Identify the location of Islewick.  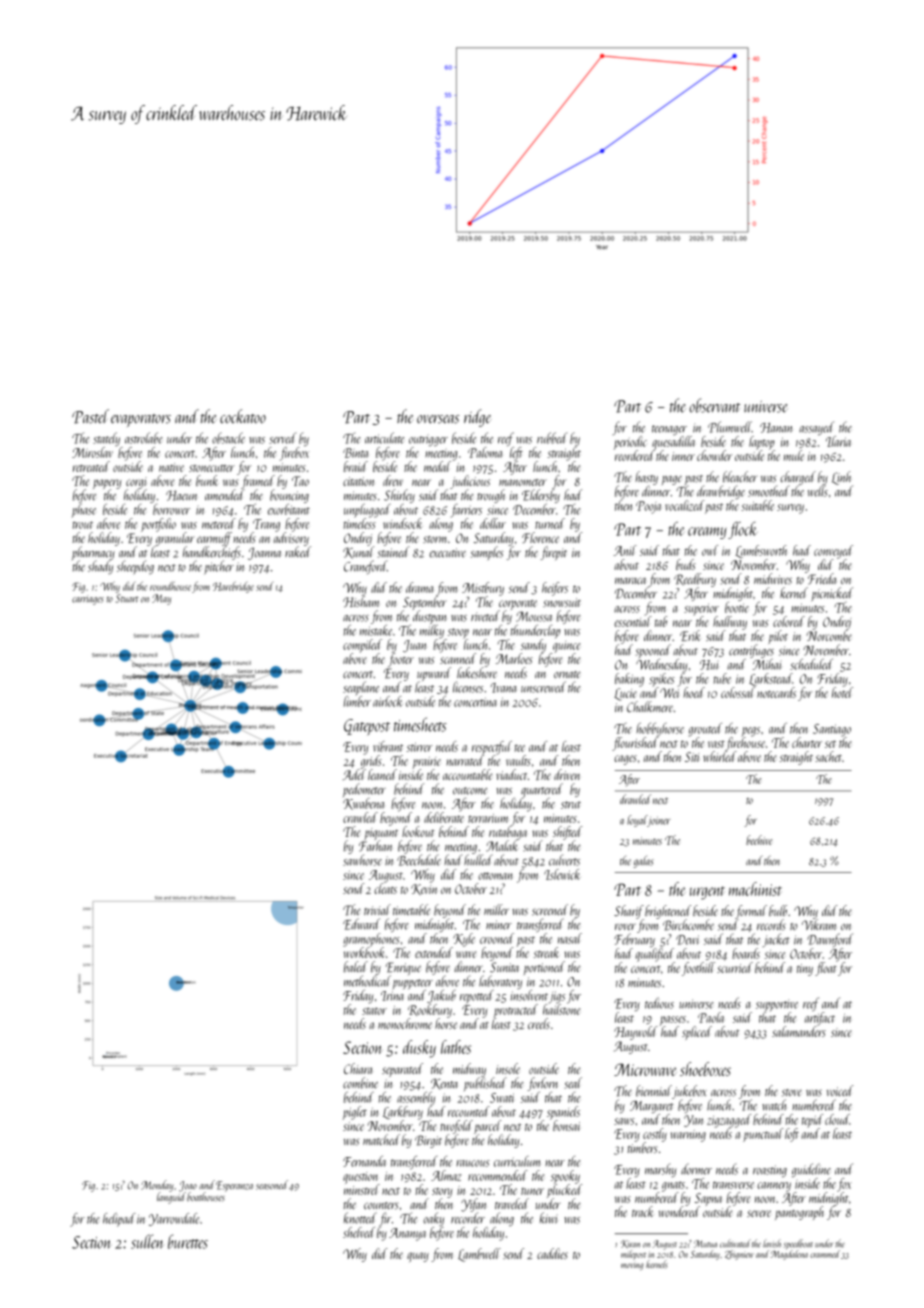
(562, 874).
